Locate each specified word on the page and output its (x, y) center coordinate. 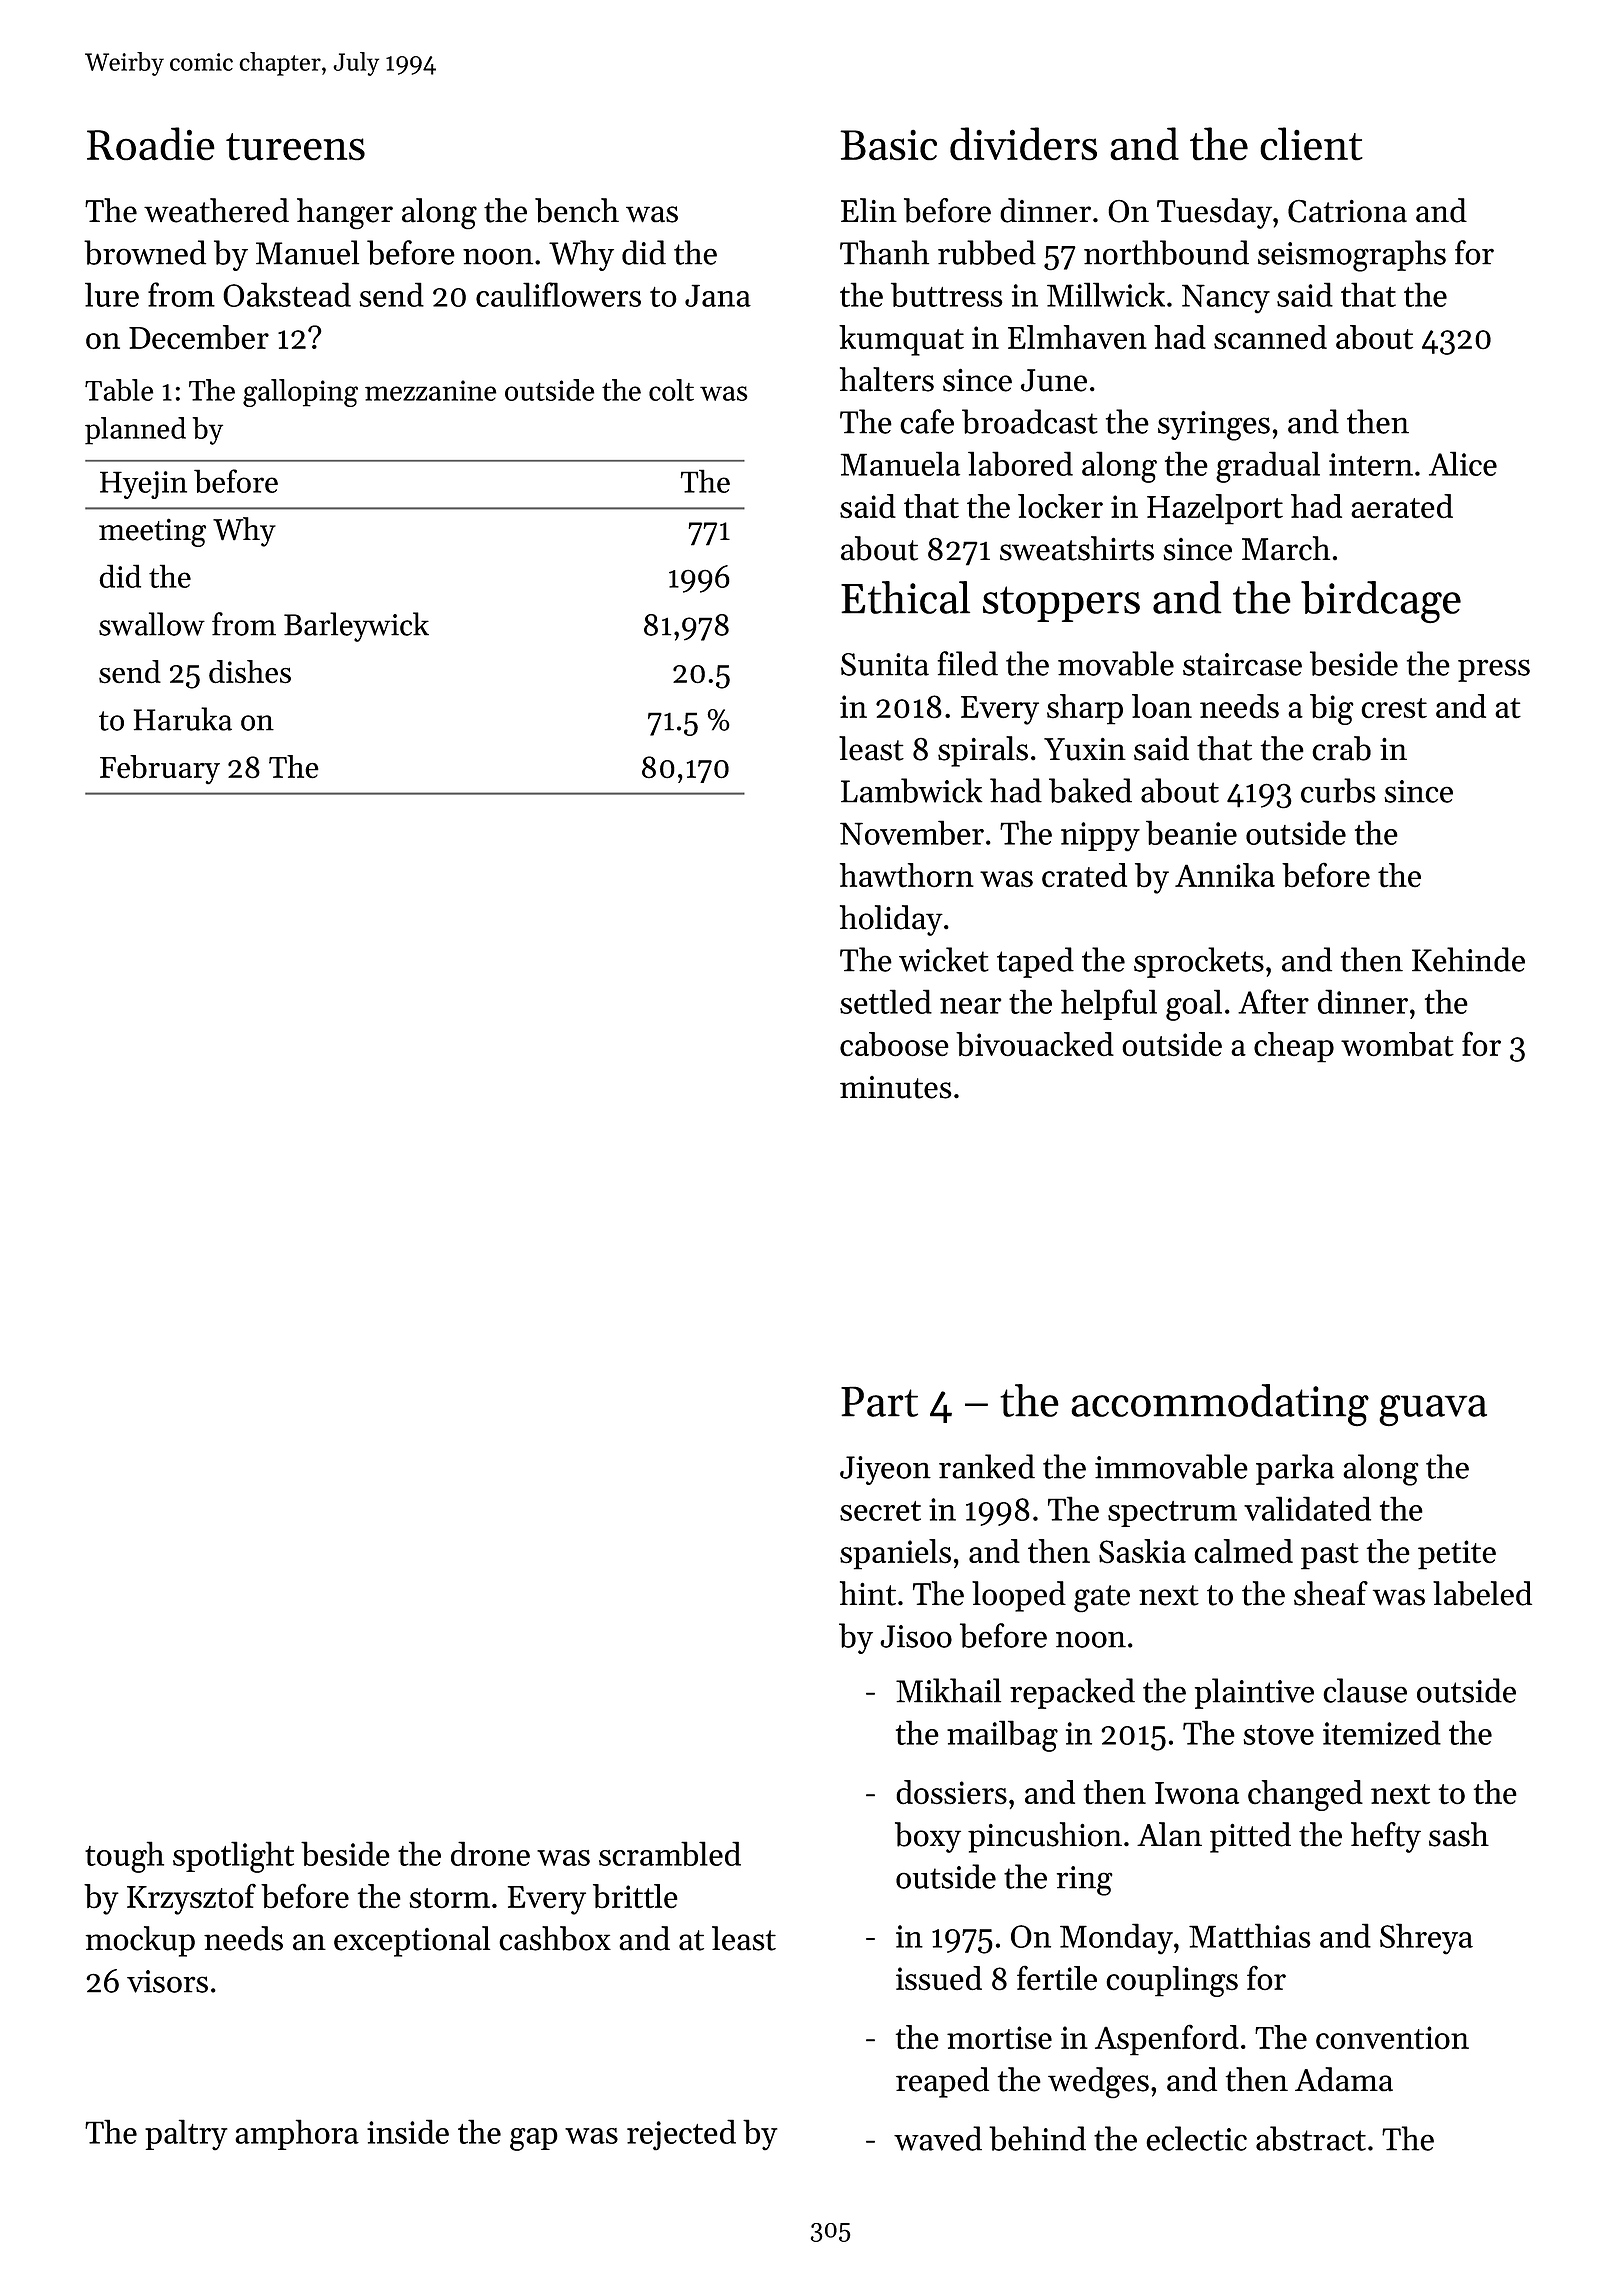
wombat (1397, 1044)
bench (577, 210)
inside (408, 2131)
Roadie (151, 144)
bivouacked (1035, 1044)
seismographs (1352, 256)
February (160, 769)
